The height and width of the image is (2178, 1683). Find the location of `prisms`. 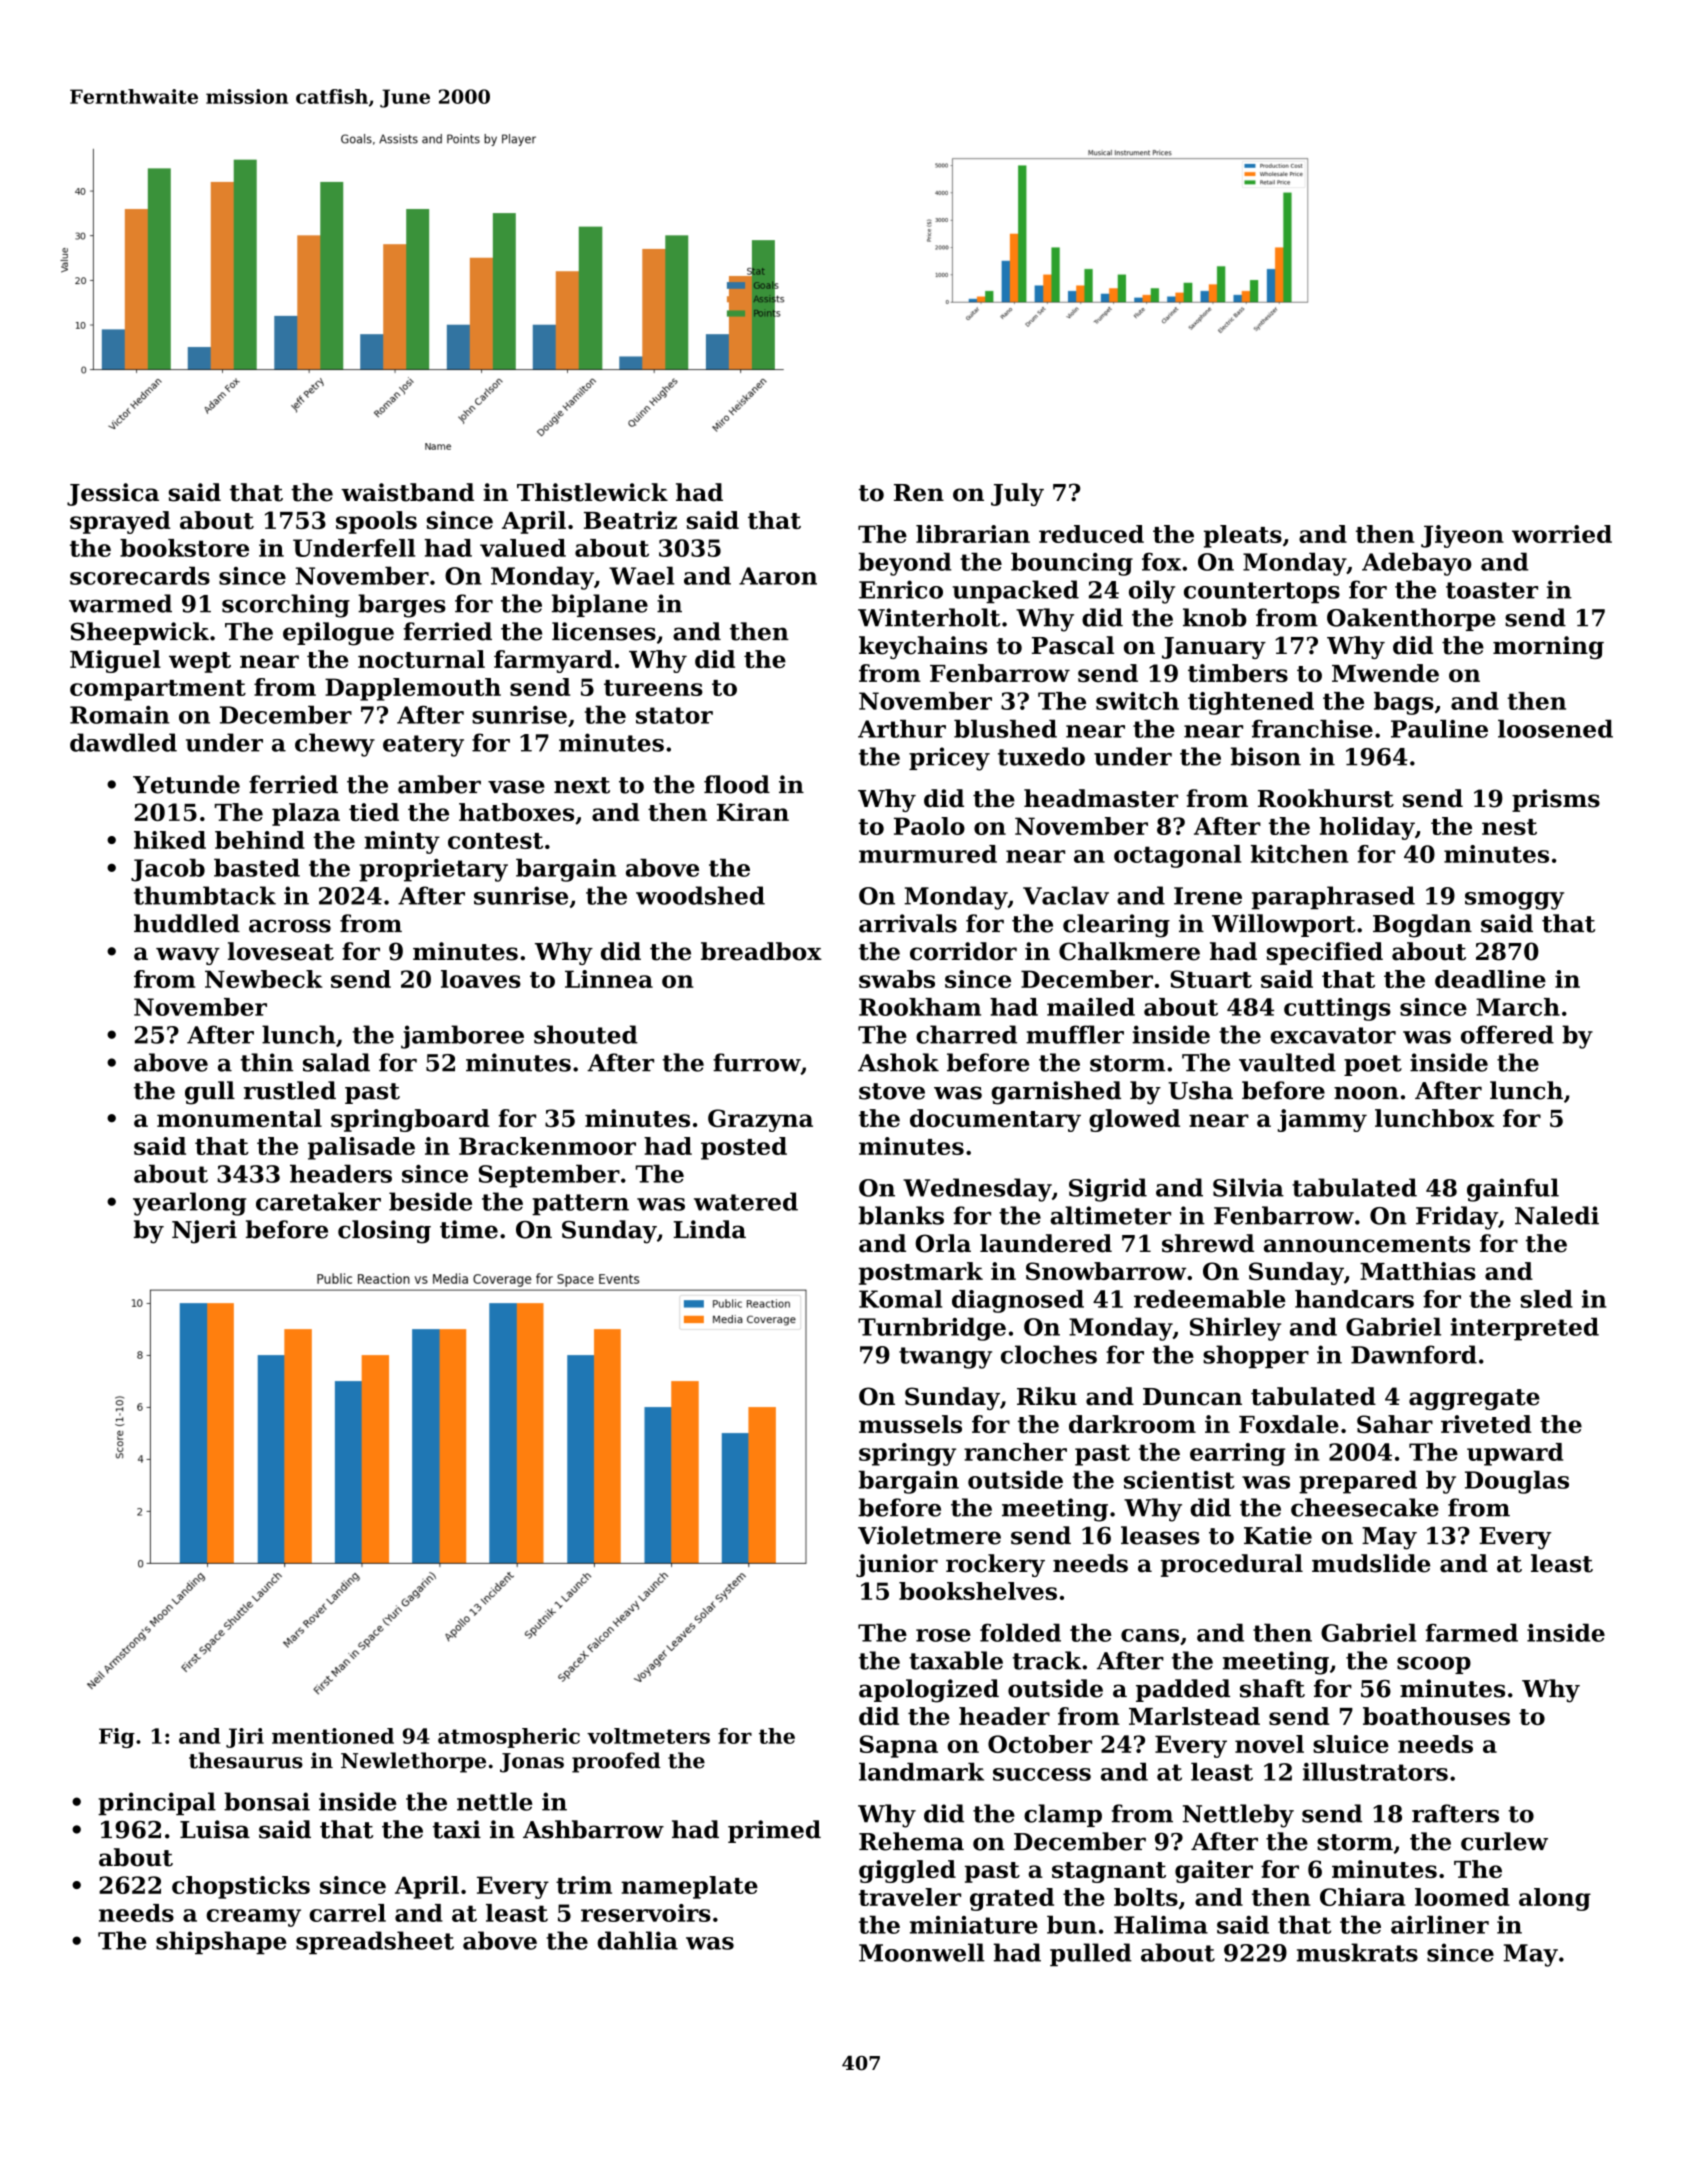

prisms is located at coordinates (1556, 800).
